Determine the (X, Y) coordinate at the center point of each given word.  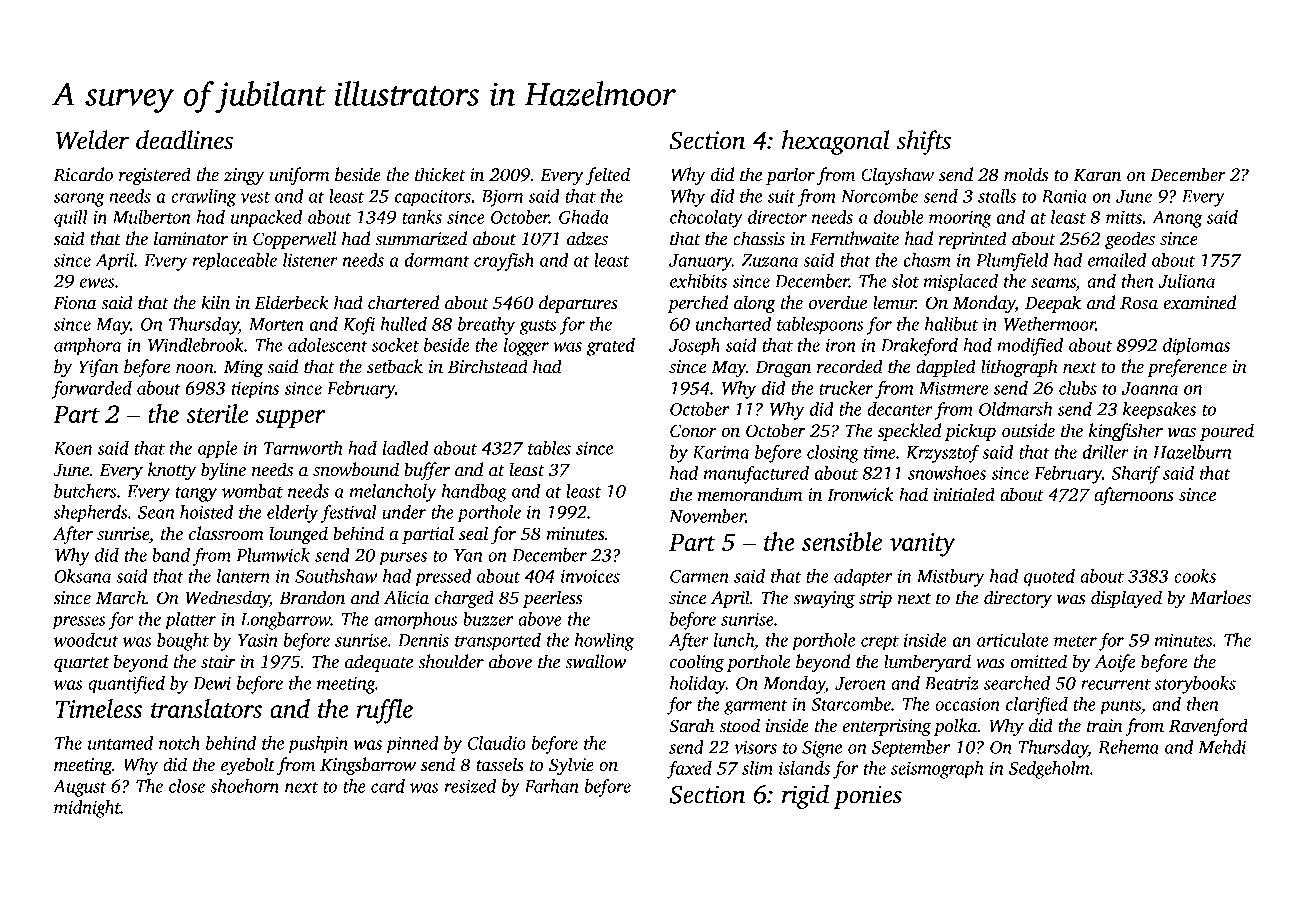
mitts (1124, 217)
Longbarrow (285, 621)
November (707, 516)
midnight (87, 809)
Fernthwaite (854, 238)
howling (604, 642)
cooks (1195, 576)
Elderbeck (292, 302)
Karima (720, 452)
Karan (1097, 175)
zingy (244, 176)
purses (403, 559)
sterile (217, 413)
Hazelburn (1192, 452)
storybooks (1195, 685)
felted (608, 176)
